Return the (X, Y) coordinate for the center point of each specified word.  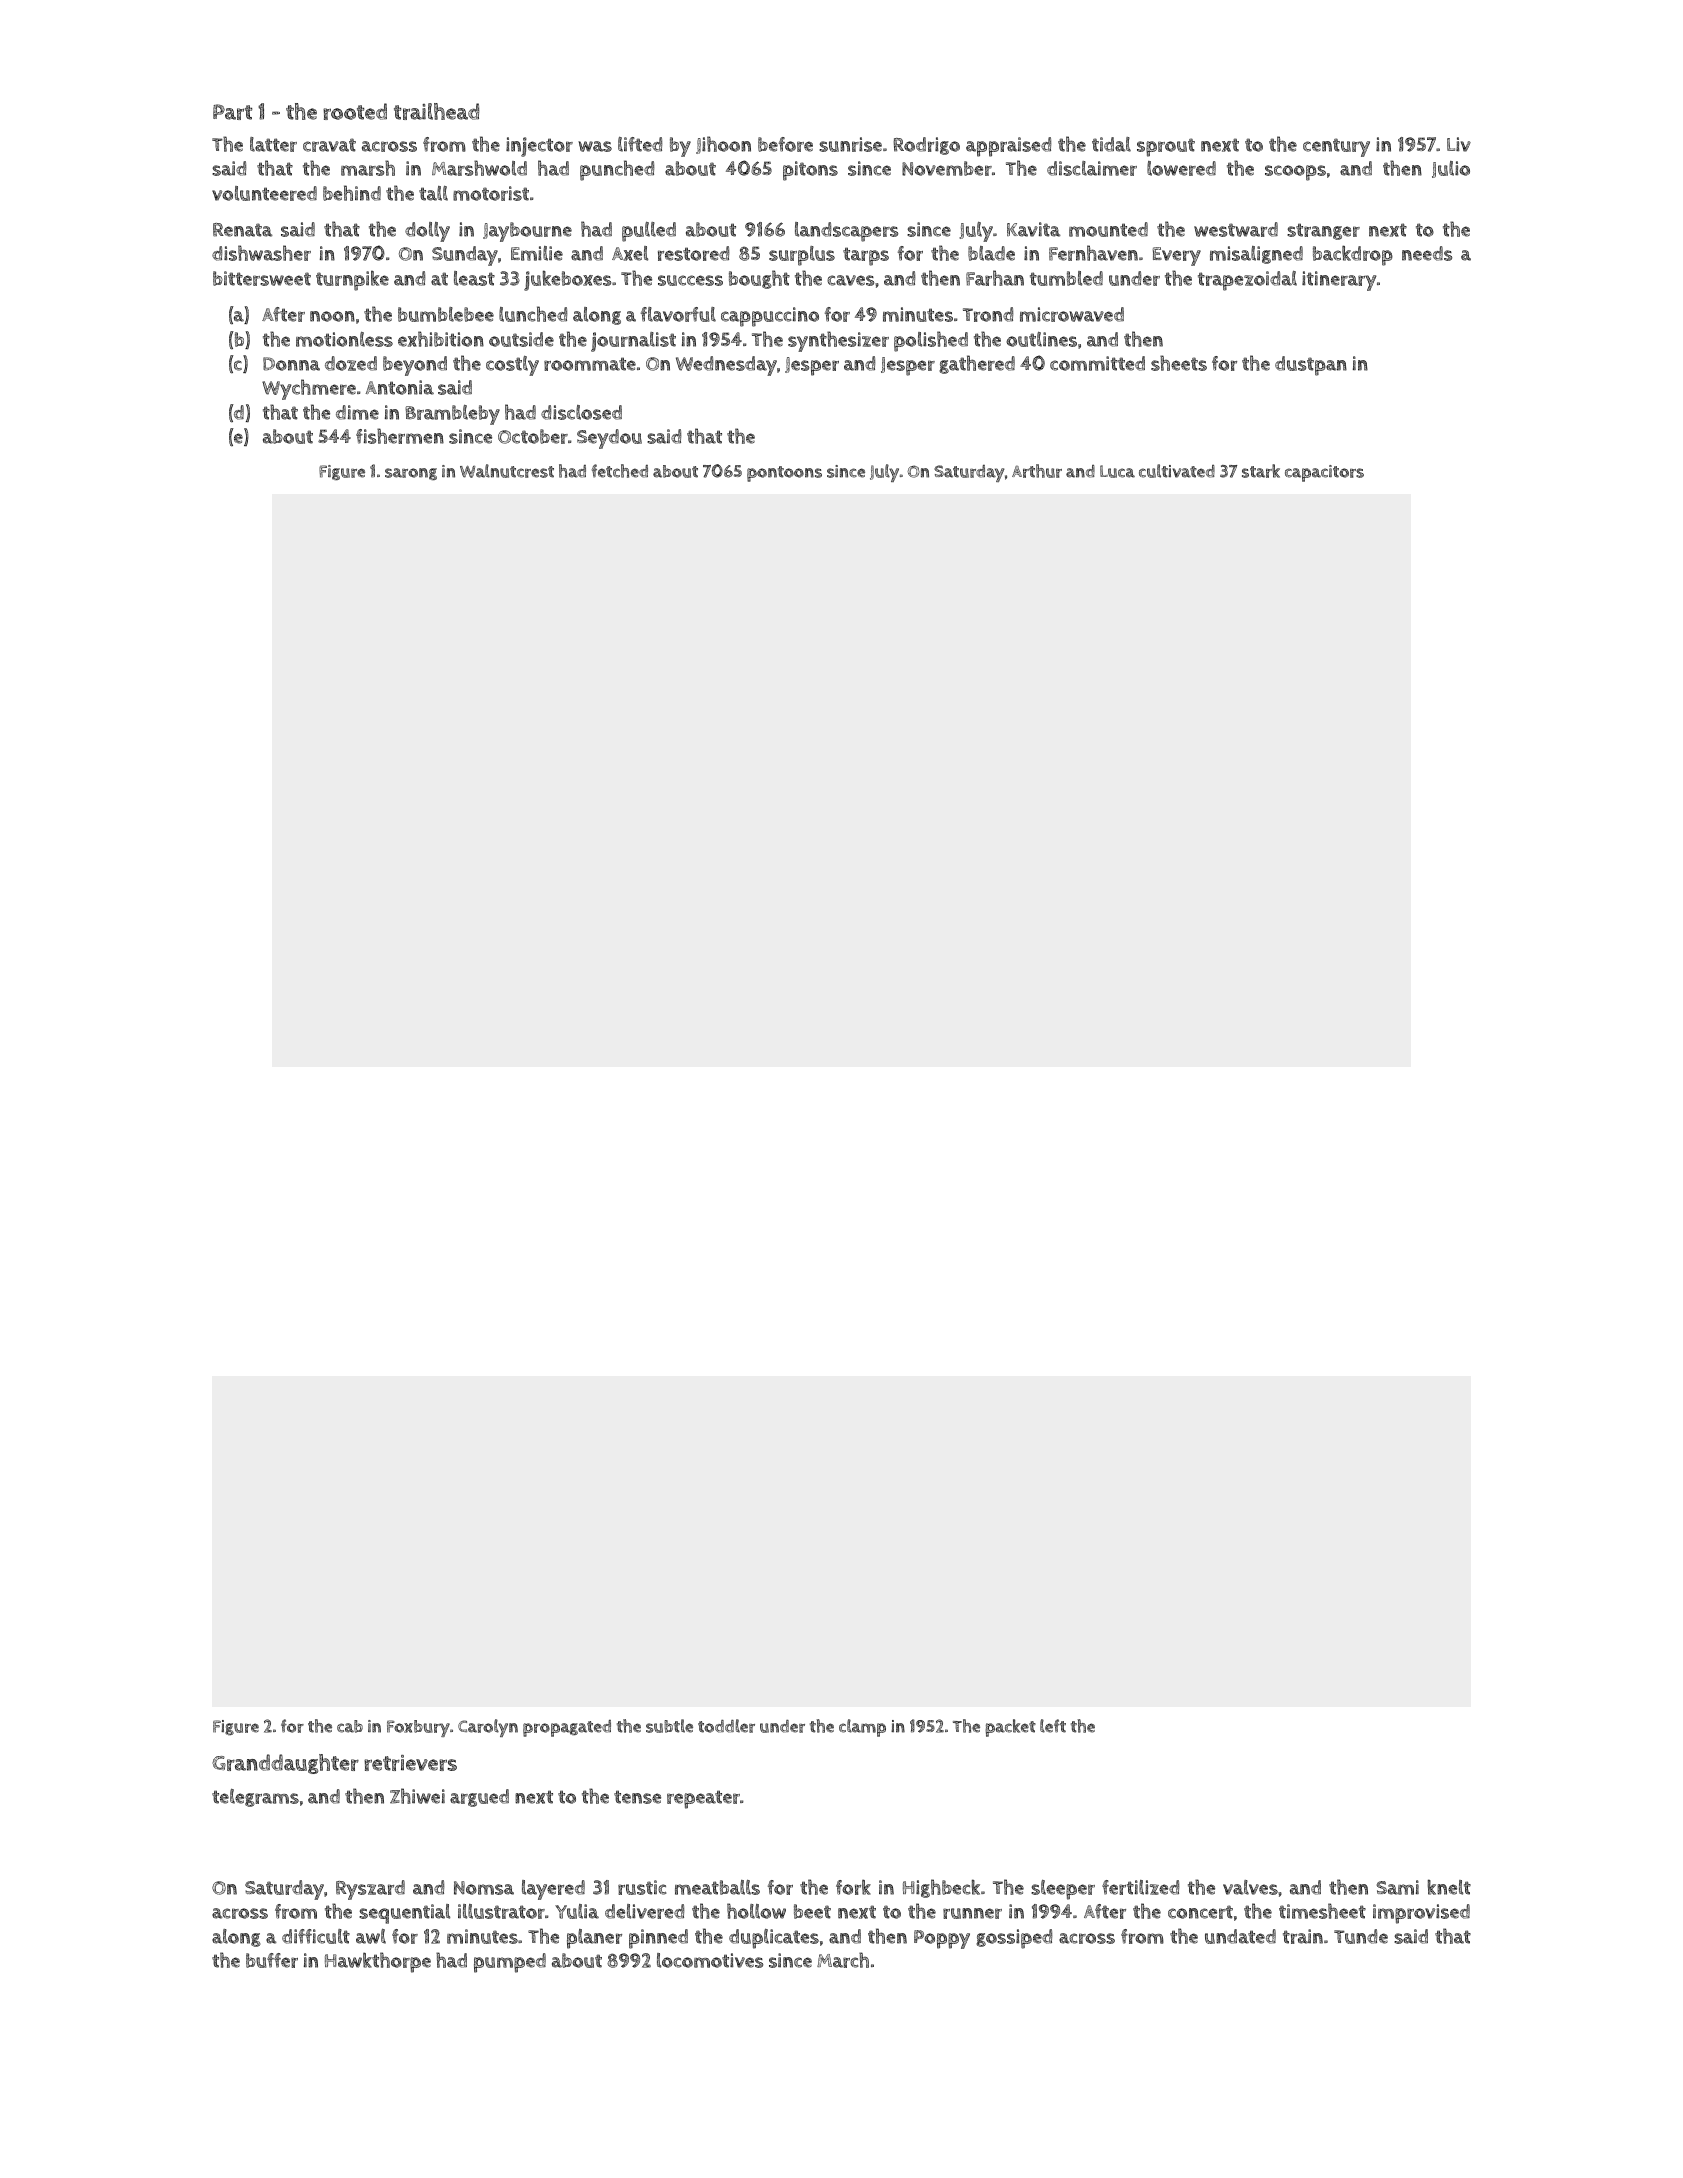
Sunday (465, 256)
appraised (1008, 147)
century (1336, 147)
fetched (620, 471)
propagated (567, 1728)
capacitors (1324, 473)
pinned (658, 1939)
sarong (411, 474)
